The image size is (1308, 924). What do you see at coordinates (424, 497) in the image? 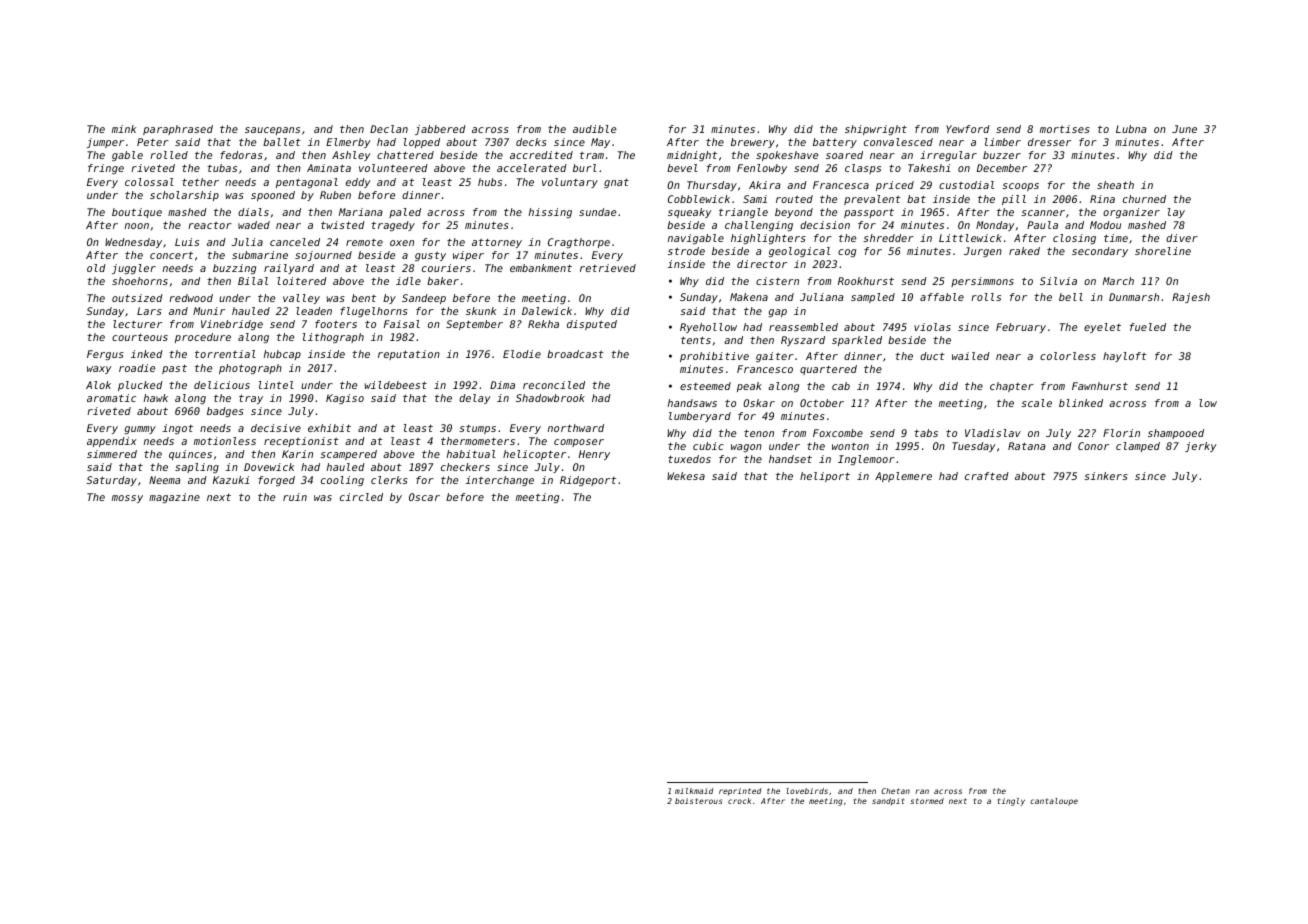
I see `Oscar` at bounding box center [424, 497].
